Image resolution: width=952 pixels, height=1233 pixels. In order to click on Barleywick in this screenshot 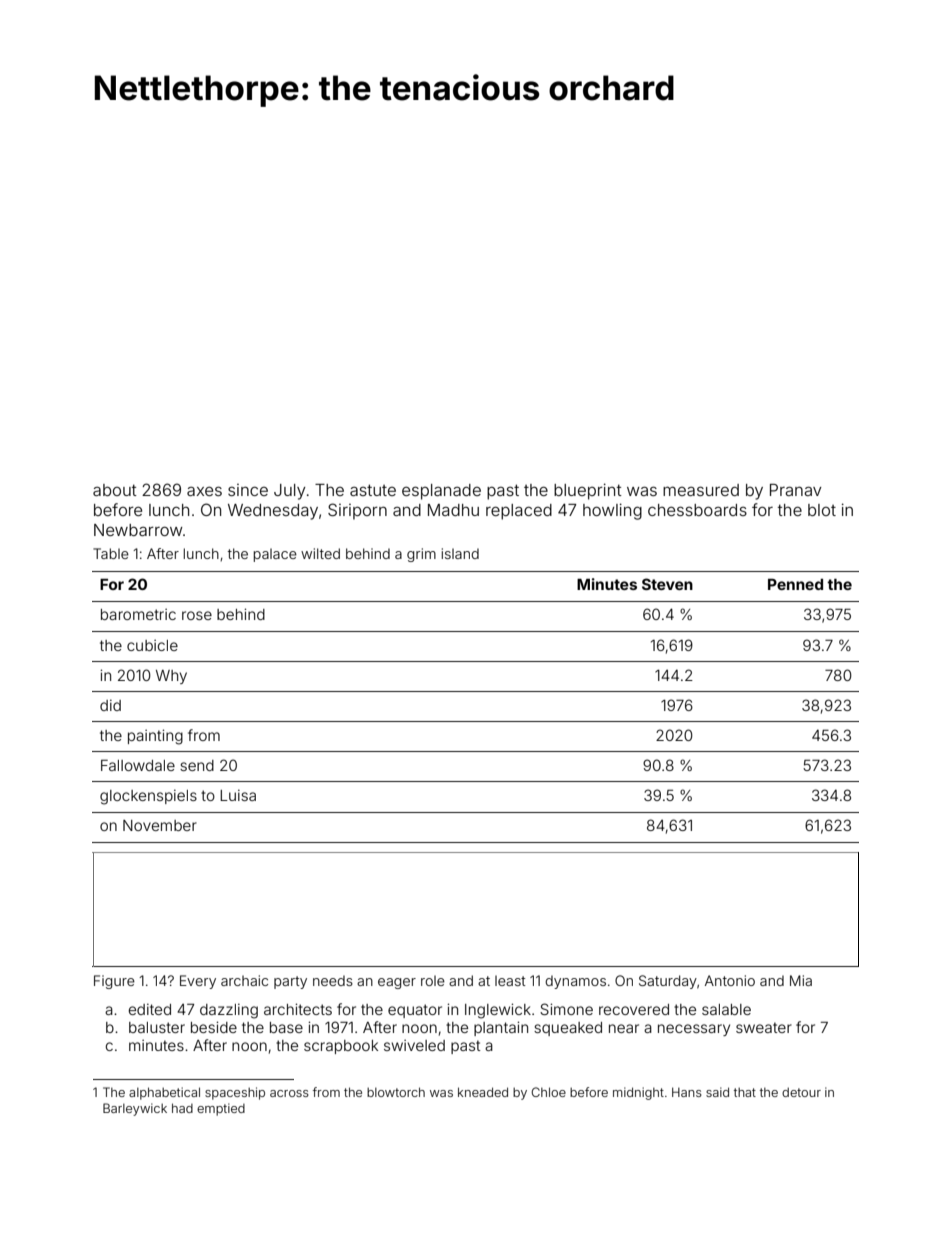, I will do `click(135, 1109)`.
